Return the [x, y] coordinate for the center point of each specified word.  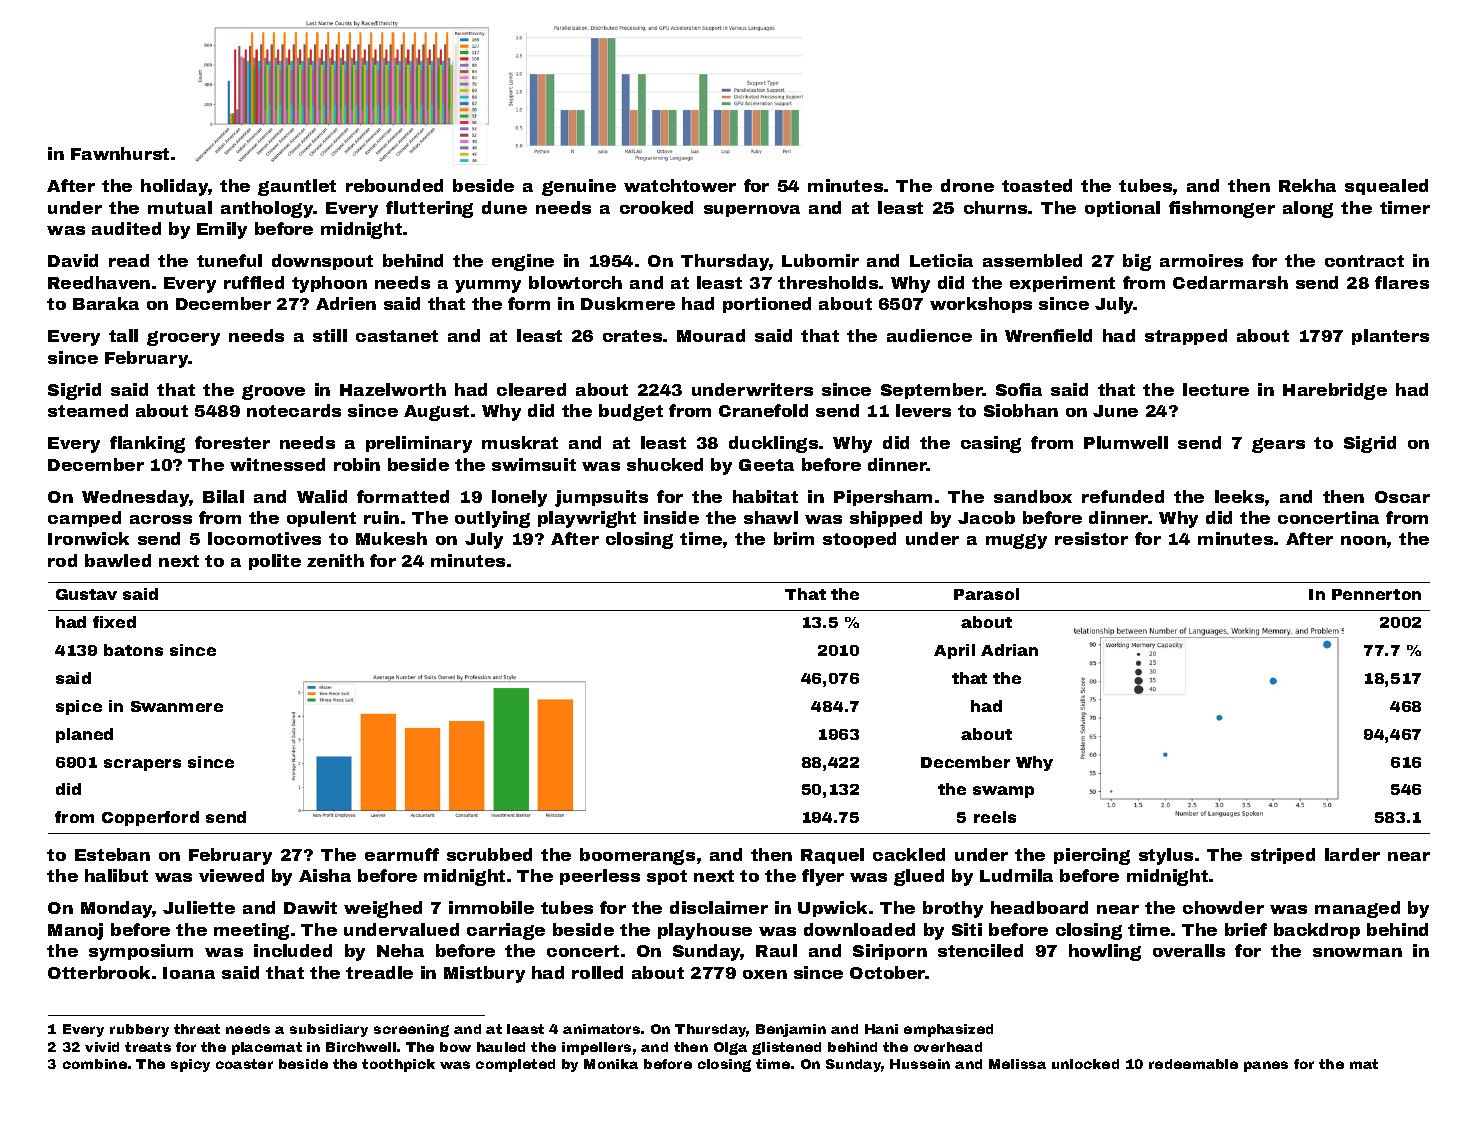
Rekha [1307, 185]
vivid [102, 1047]
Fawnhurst [120, 153]
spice [79, 707]
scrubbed [489, 854]
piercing [1092, 856]
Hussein [920, 1064]
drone [967, 185]
